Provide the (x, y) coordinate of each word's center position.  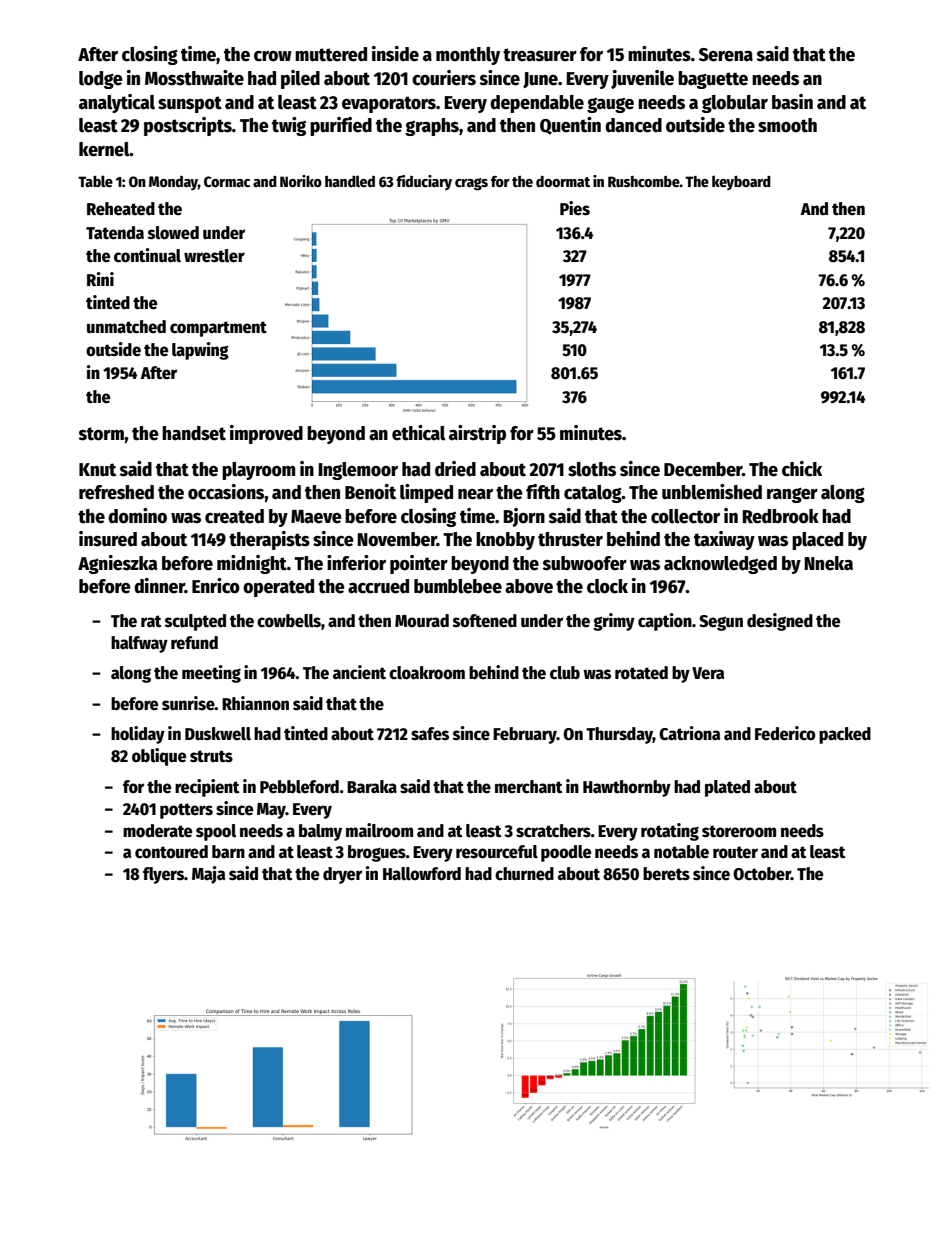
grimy (614, 622)
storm (101, 434)
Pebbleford (299, 787)
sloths (592, 469)
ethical (419, 433)
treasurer (540, 55)
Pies (575, 208)
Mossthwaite (194, 78)
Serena (726, 55)
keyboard (741, 183)
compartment (218, 329)
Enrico (216, 586)
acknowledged (720, 565)
